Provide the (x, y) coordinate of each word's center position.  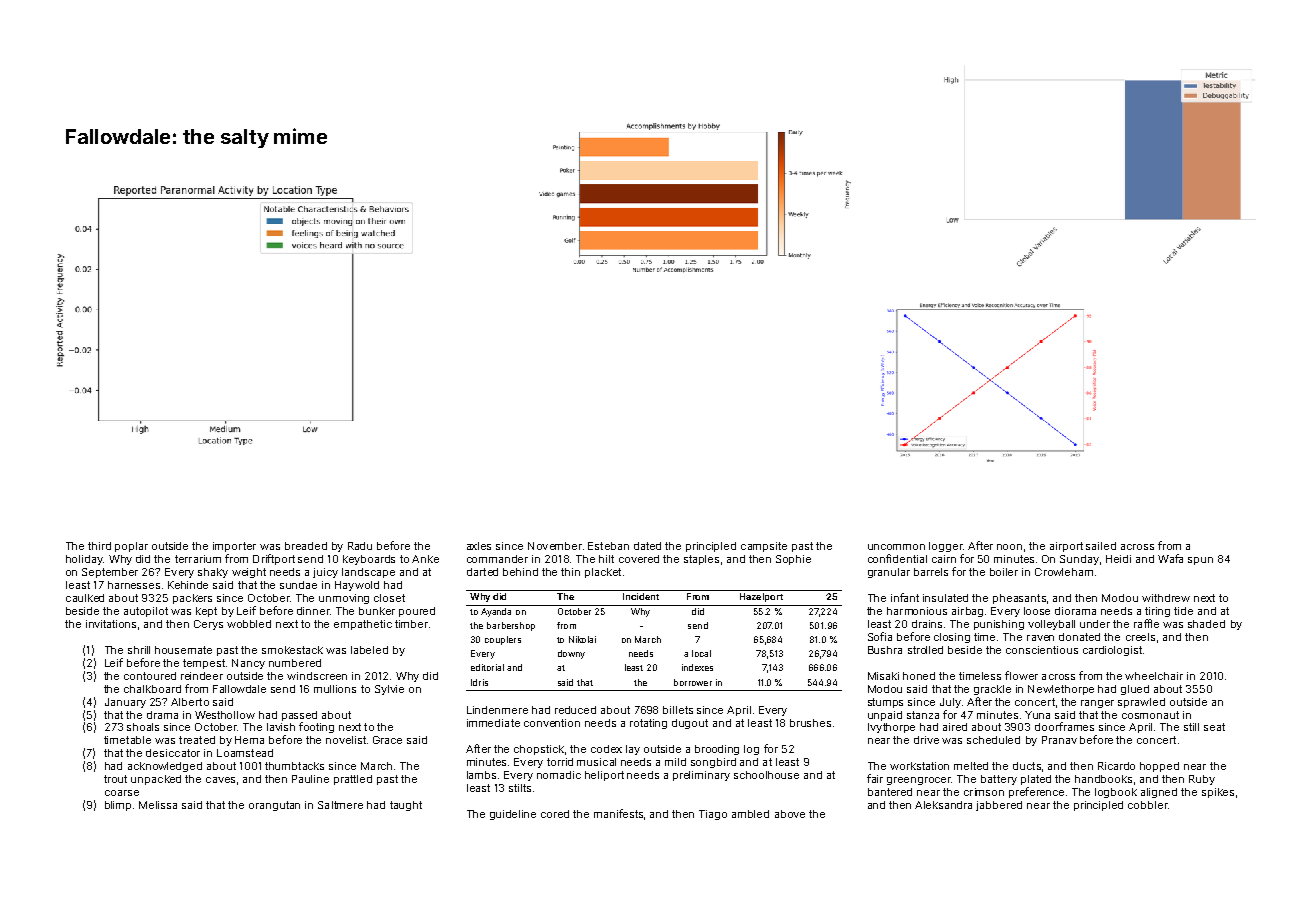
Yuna (1037, 715)
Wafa (1170, 558)
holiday (84, 560)
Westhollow (225, 715)
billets (678, 710)
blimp (118, 806)
